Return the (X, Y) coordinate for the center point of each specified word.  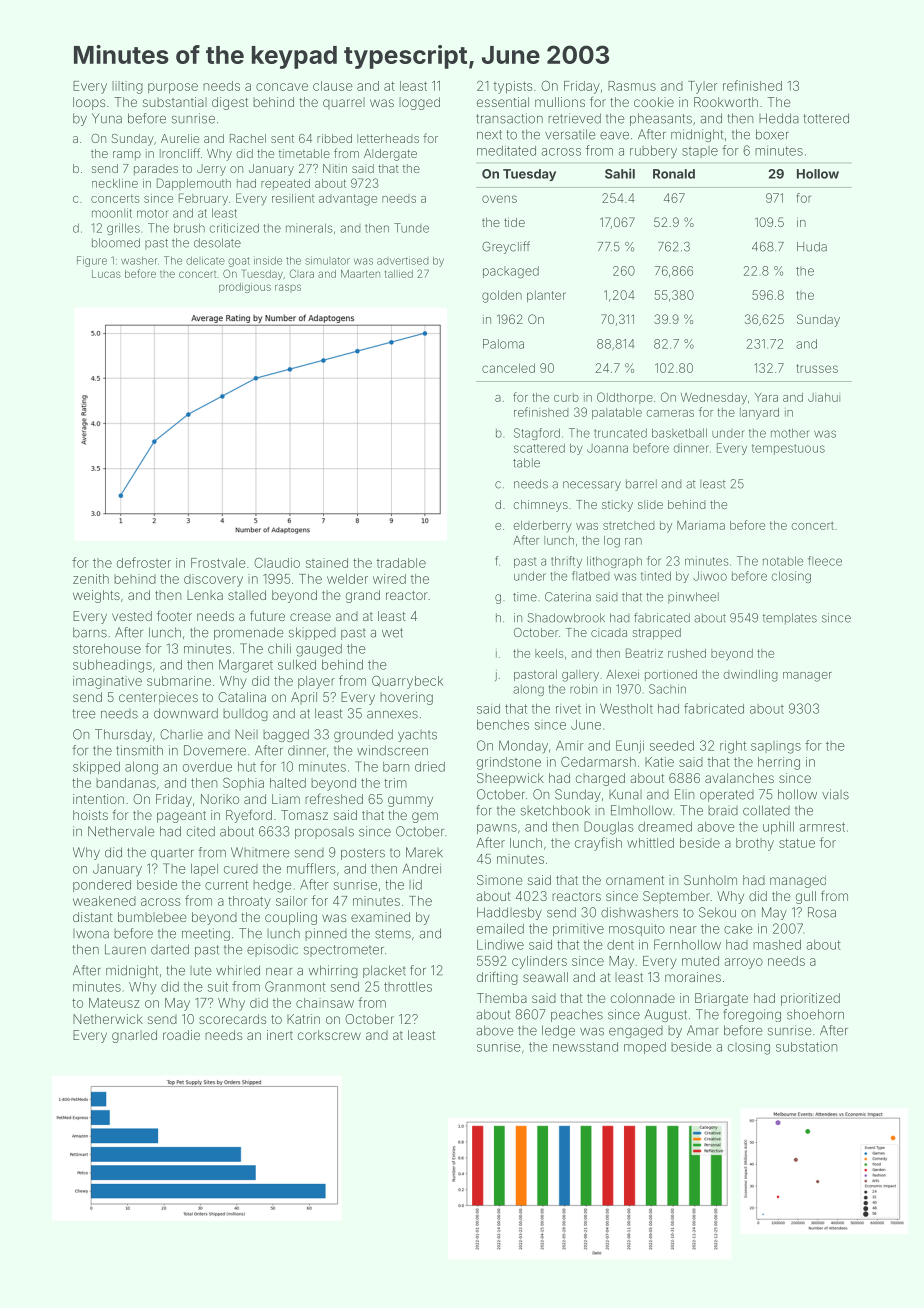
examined (380, 917)
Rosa (822, 912)
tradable (401, 563)
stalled (247, 595)
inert (280, 1035)
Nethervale (121, 831)
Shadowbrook (566, 618)
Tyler (703, 87)
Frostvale (218, 563)
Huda (812, 247)
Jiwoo (710, 576)
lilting (127, 87)
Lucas (106, 274)
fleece (825, 561)
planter (546, 296)
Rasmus (632, 86)
